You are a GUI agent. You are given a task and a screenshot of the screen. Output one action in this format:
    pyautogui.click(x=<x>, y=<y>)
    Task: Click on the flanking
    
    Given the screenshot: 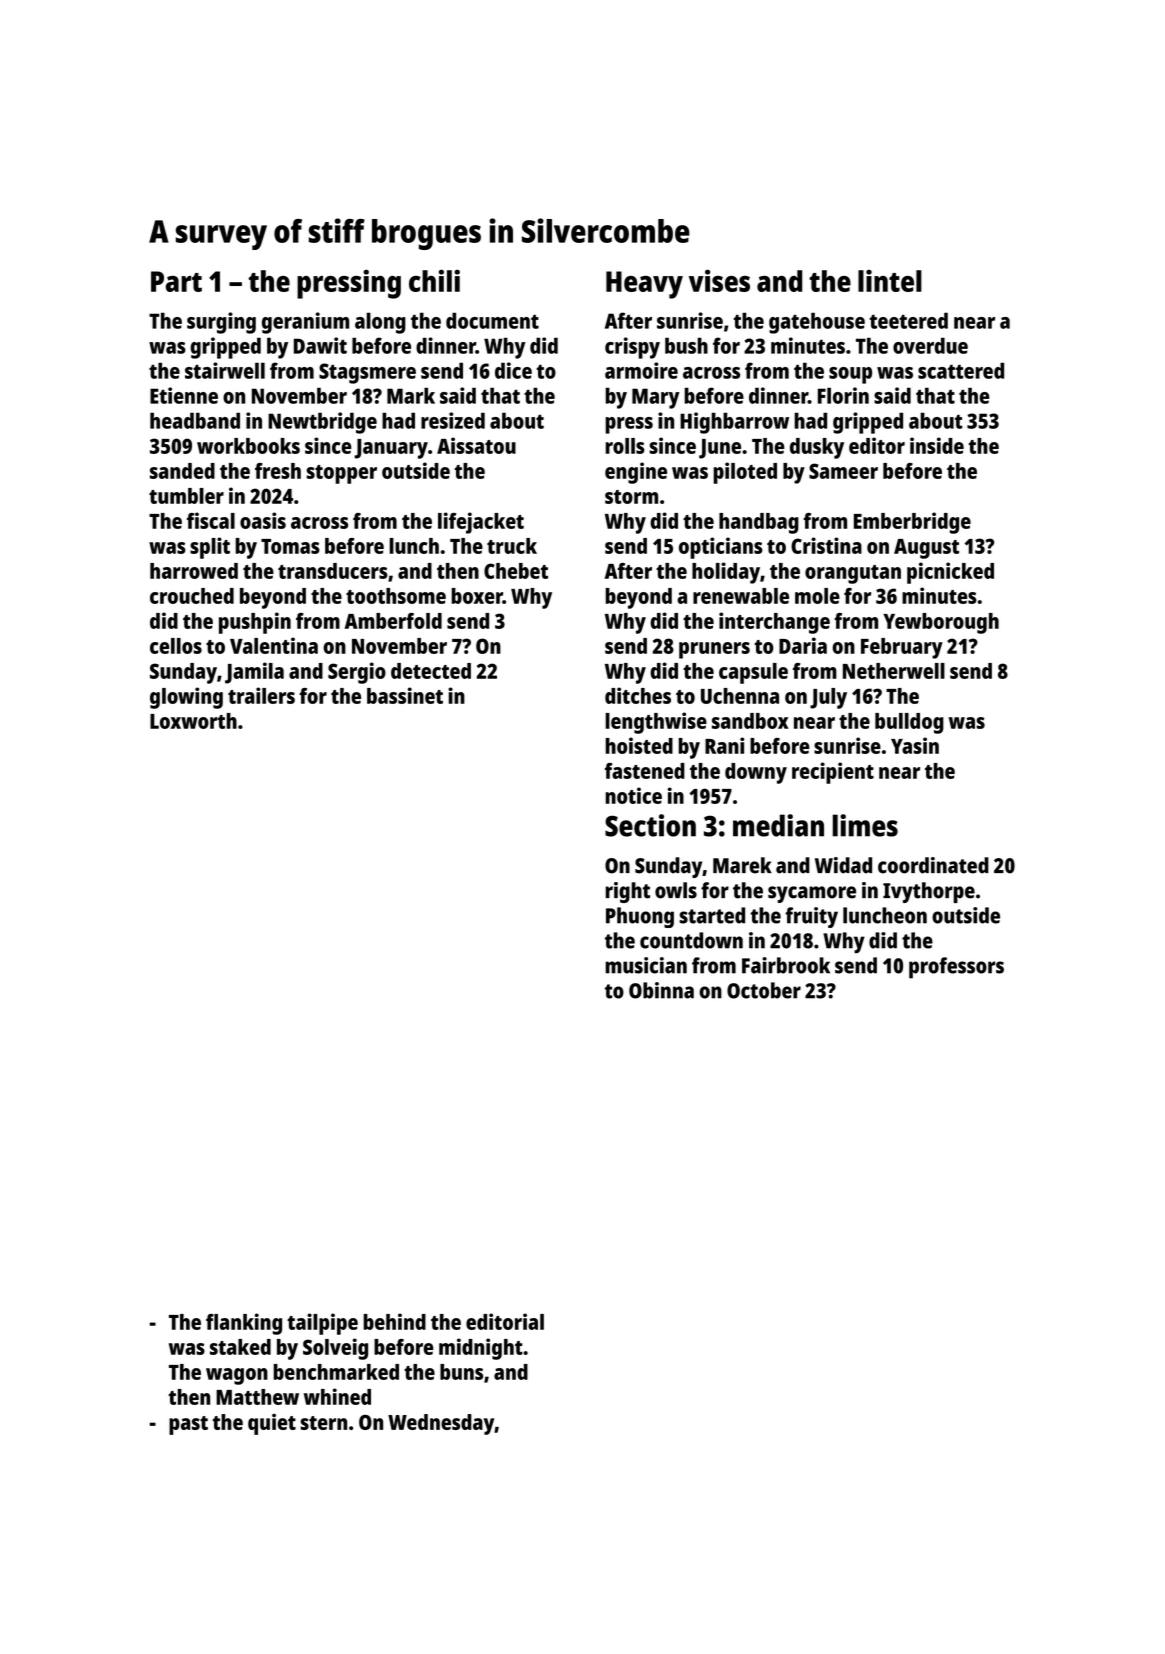 What is the action you would take?
    pyautogui.click(x=244, y=1324)
